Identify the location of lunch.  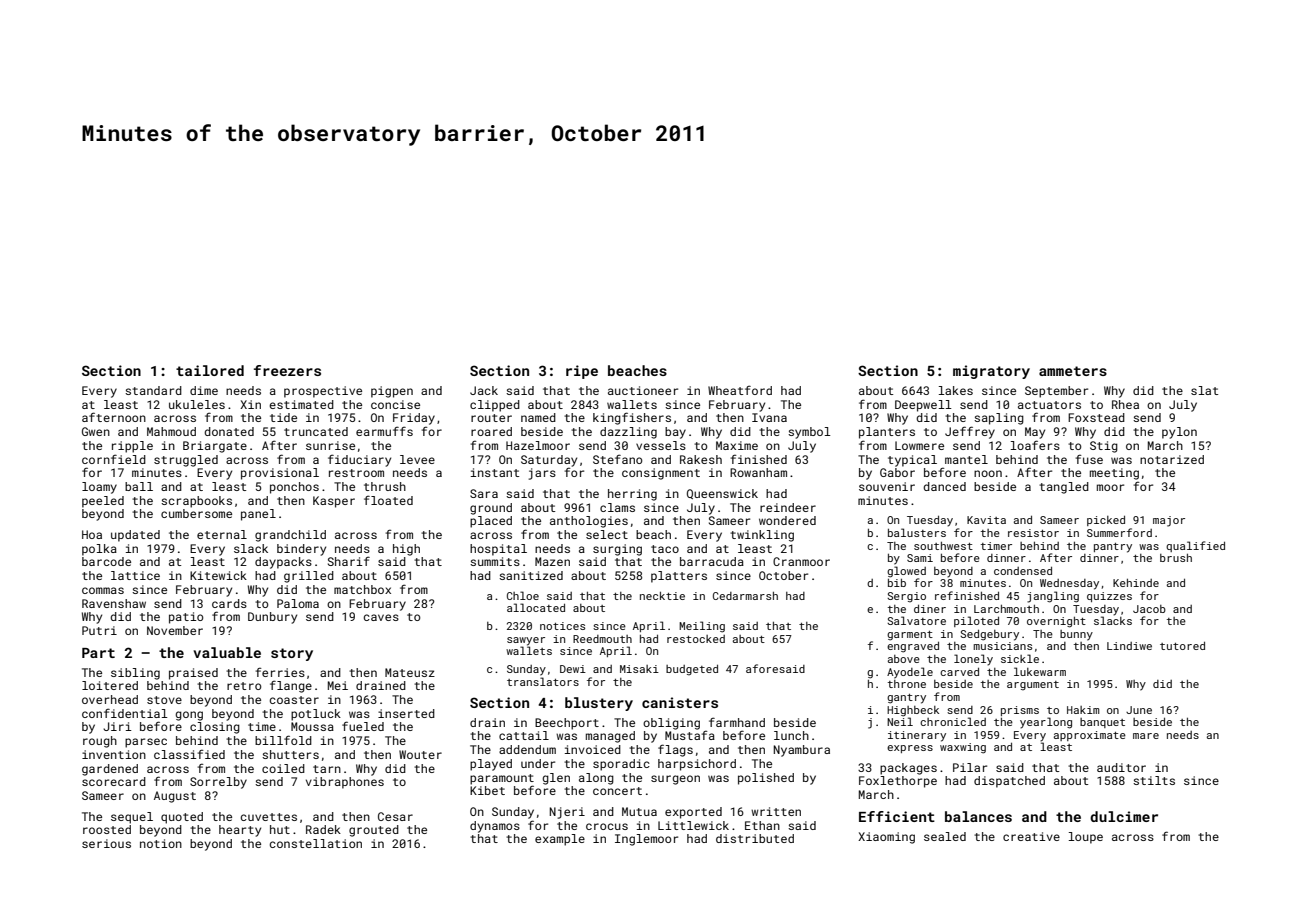
(791, 735).
